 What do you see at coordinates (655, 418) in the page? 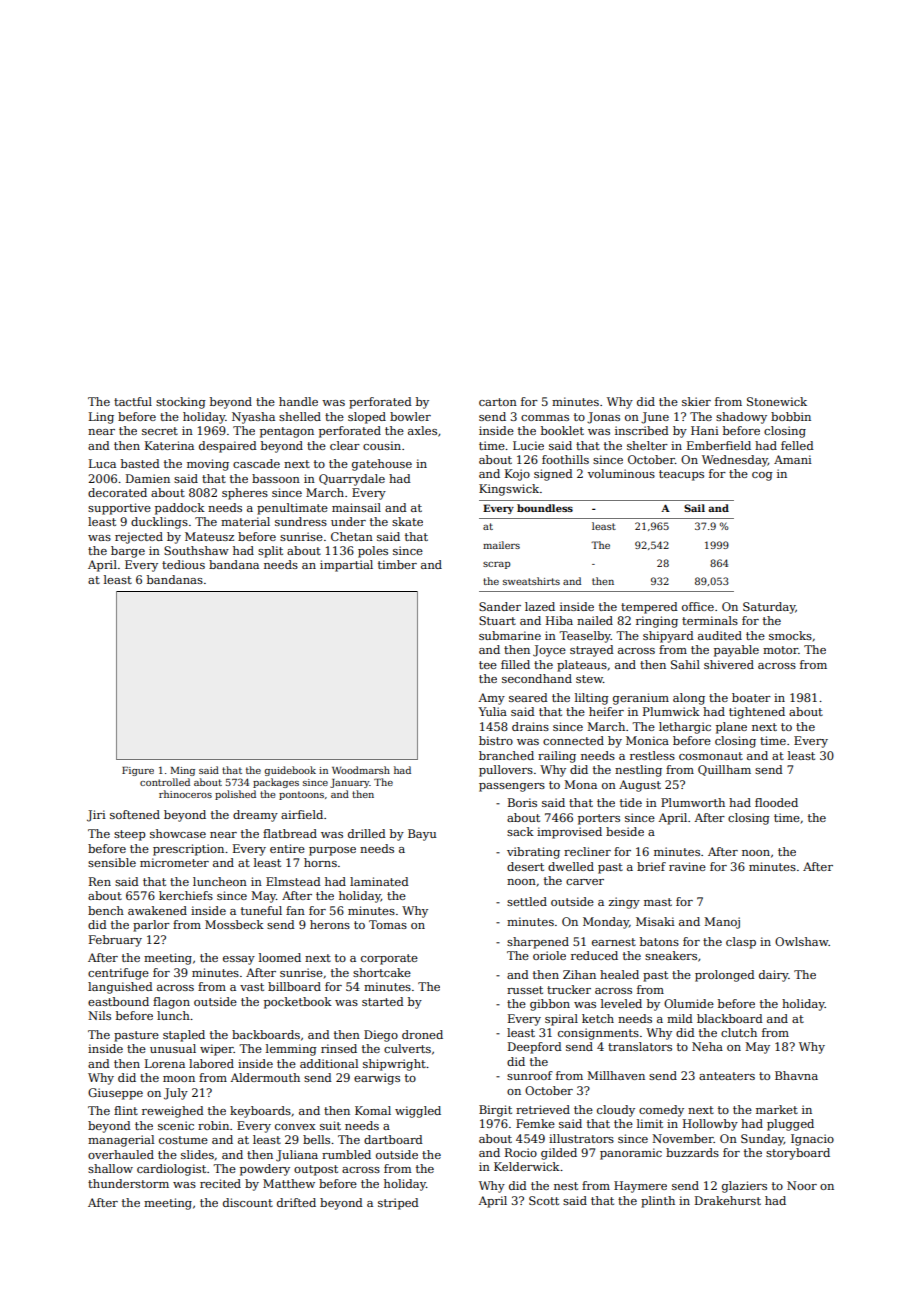
I see `June` at bounding box center [655, 418].
